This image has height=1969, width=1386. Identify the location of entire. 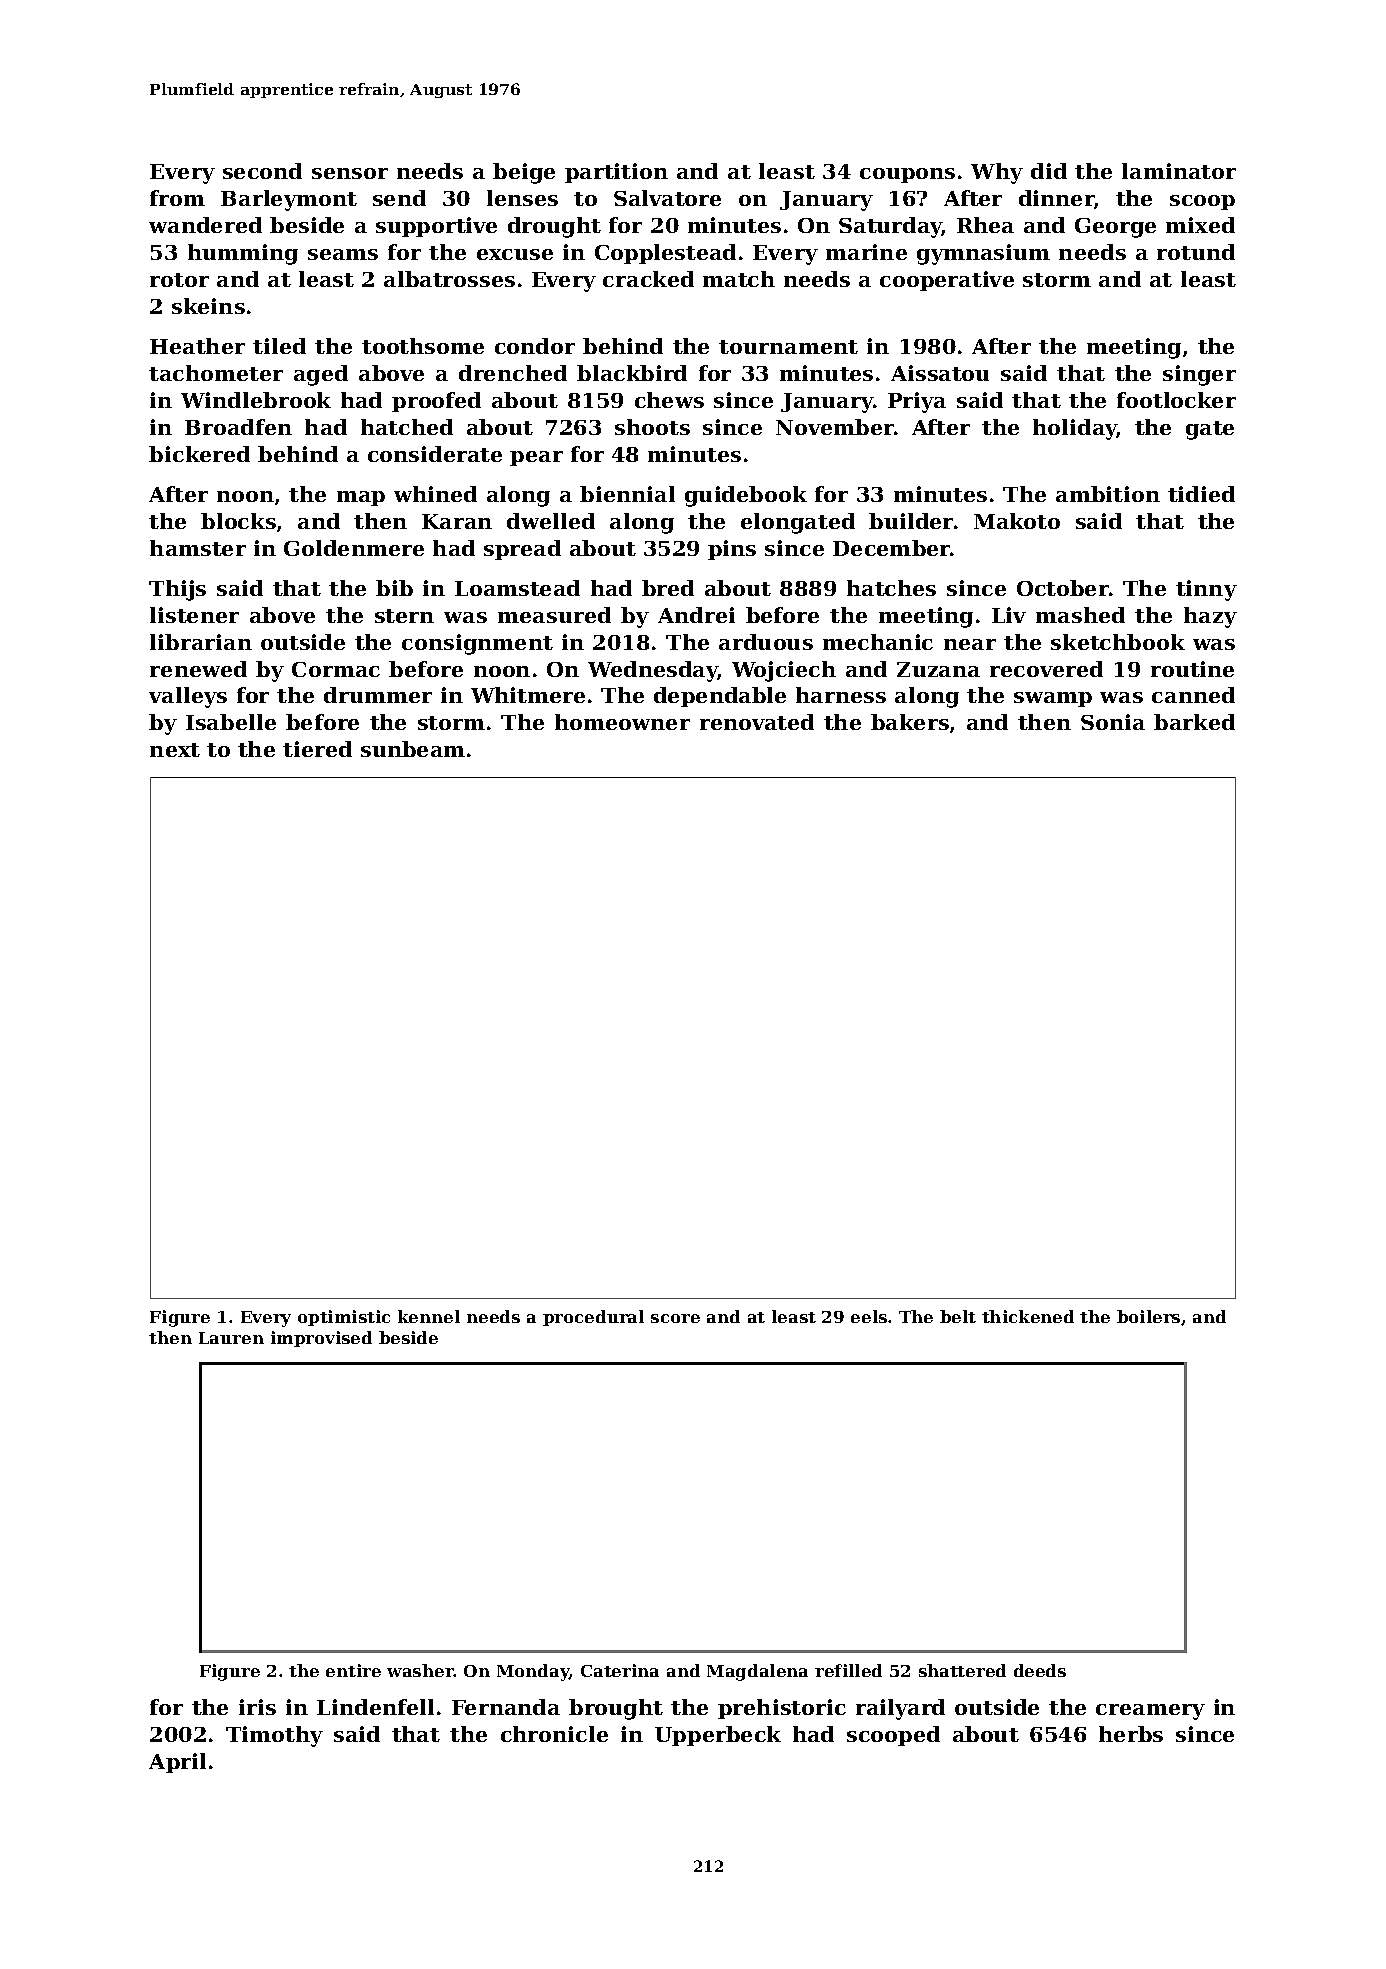
(353, 1670).
